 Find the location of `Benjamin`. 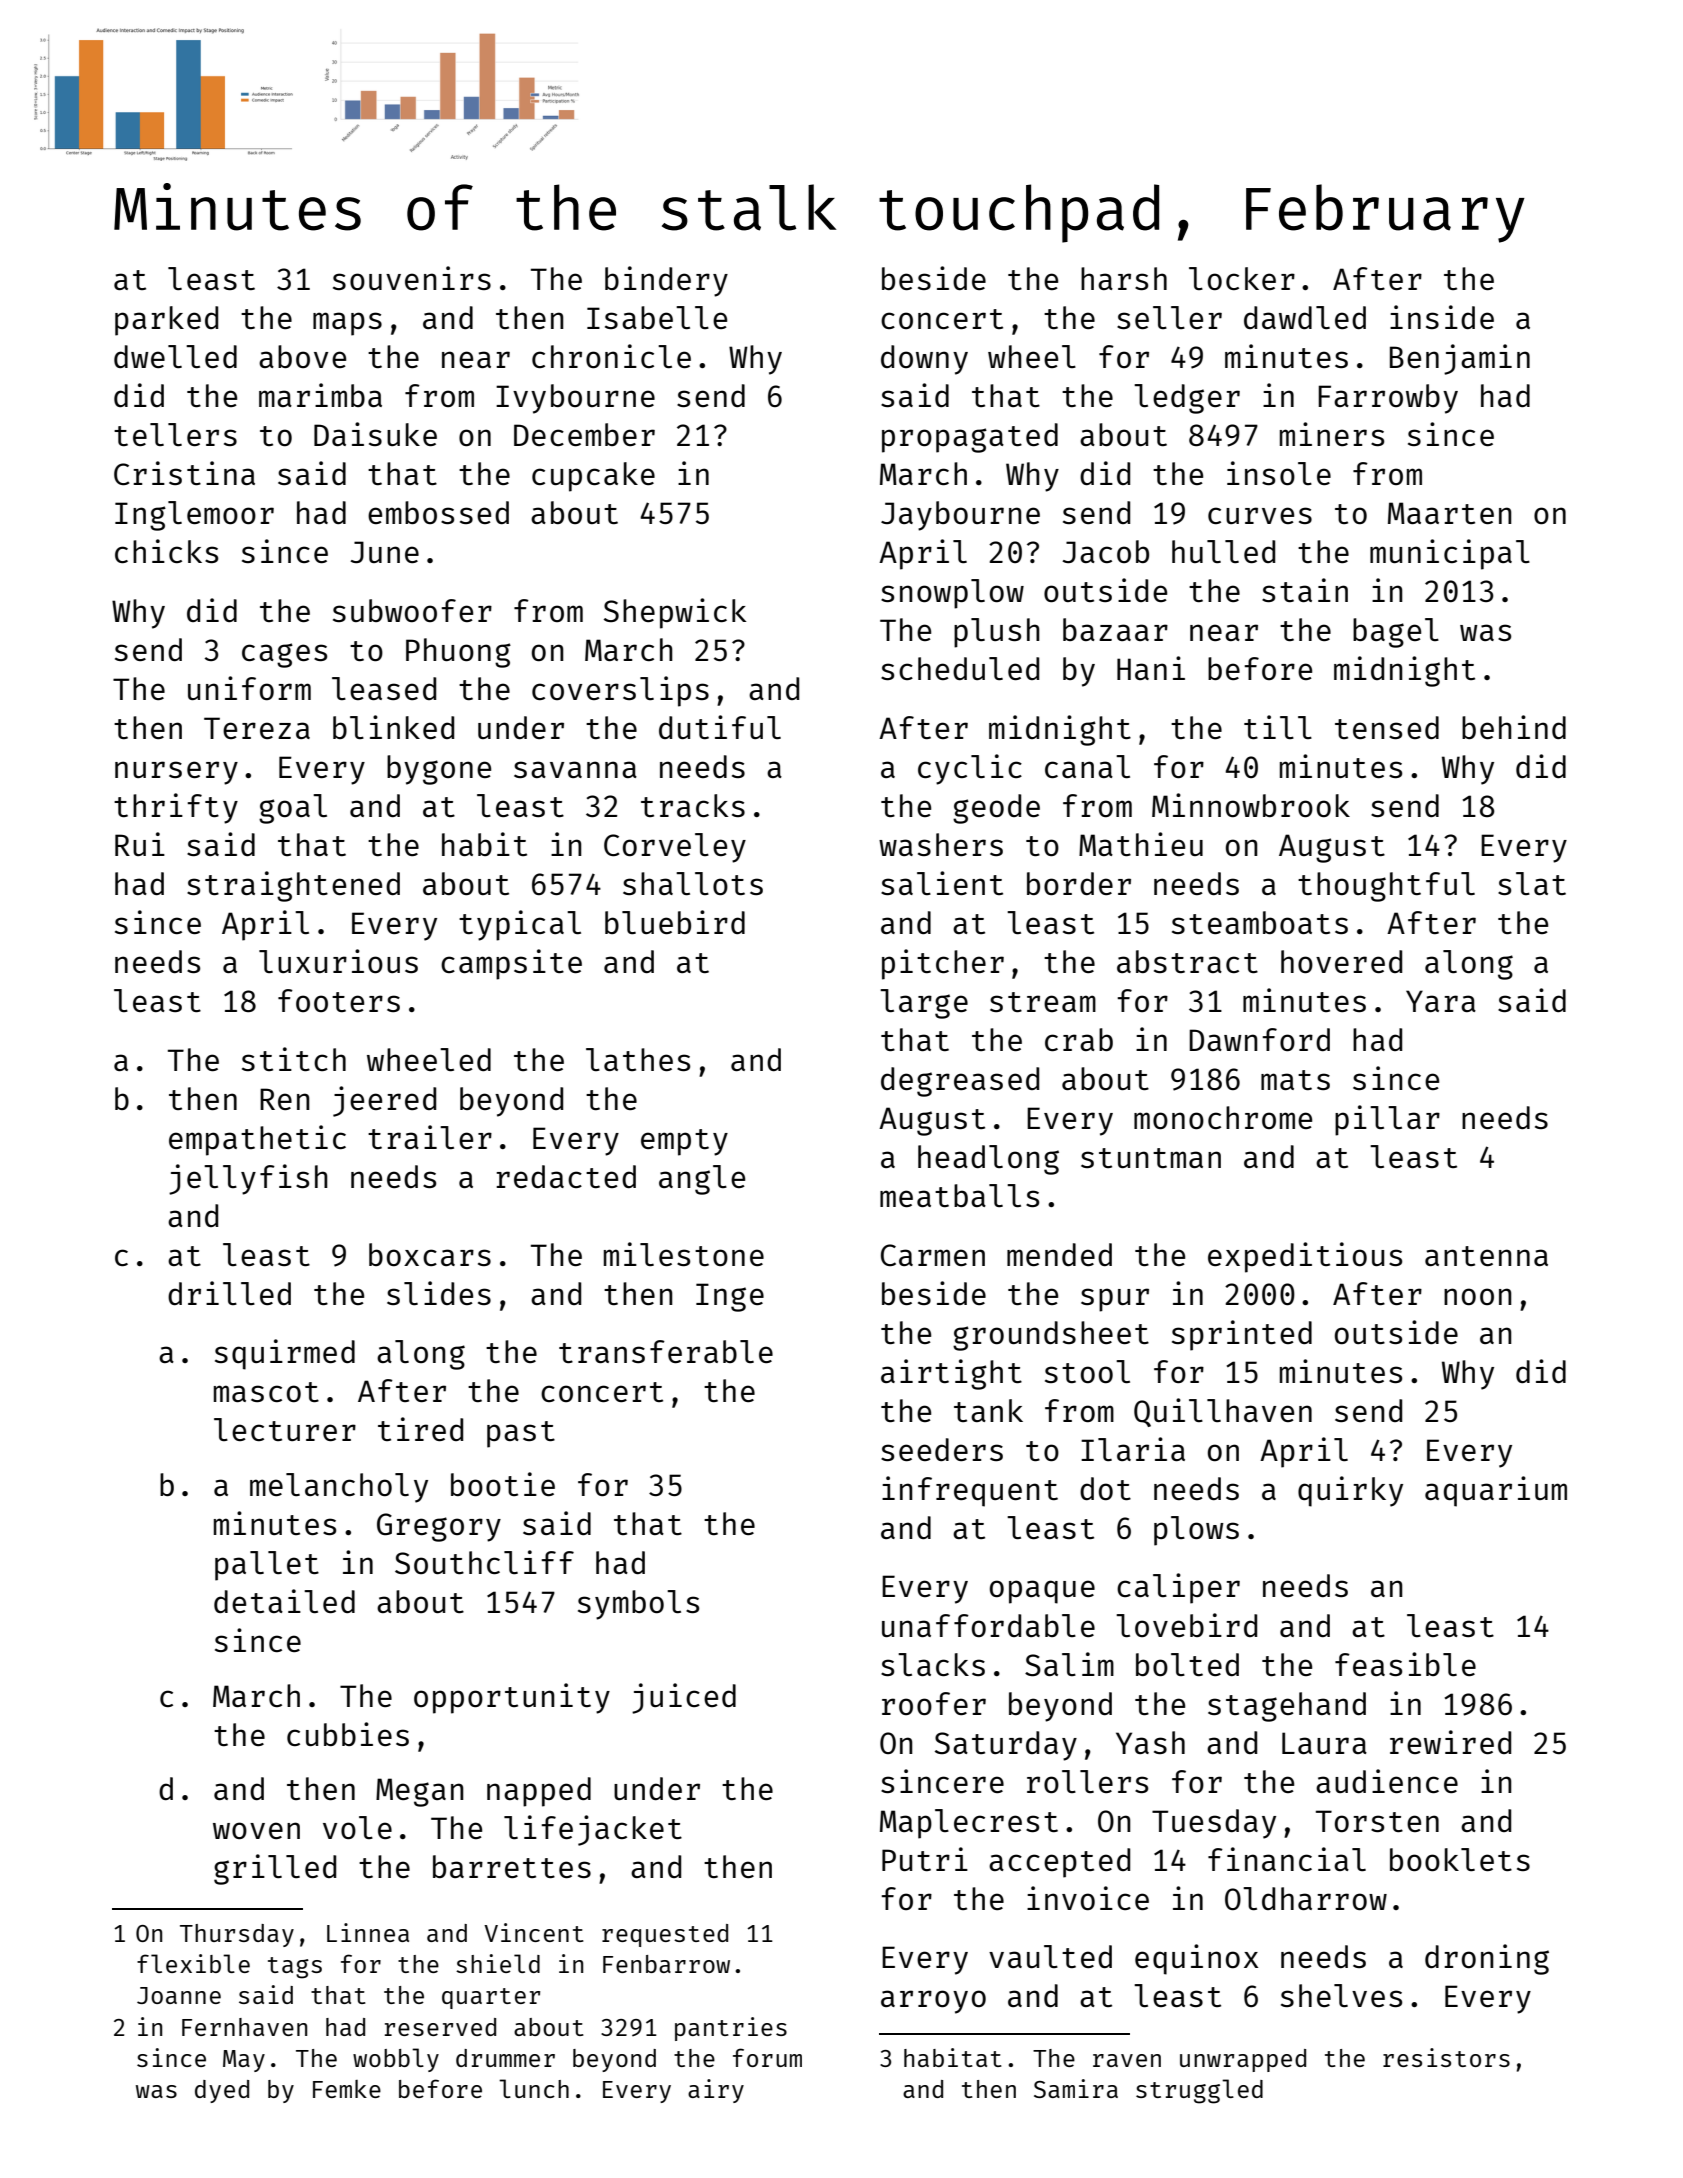

Benjamin is located at coordinates (1460, 359).
